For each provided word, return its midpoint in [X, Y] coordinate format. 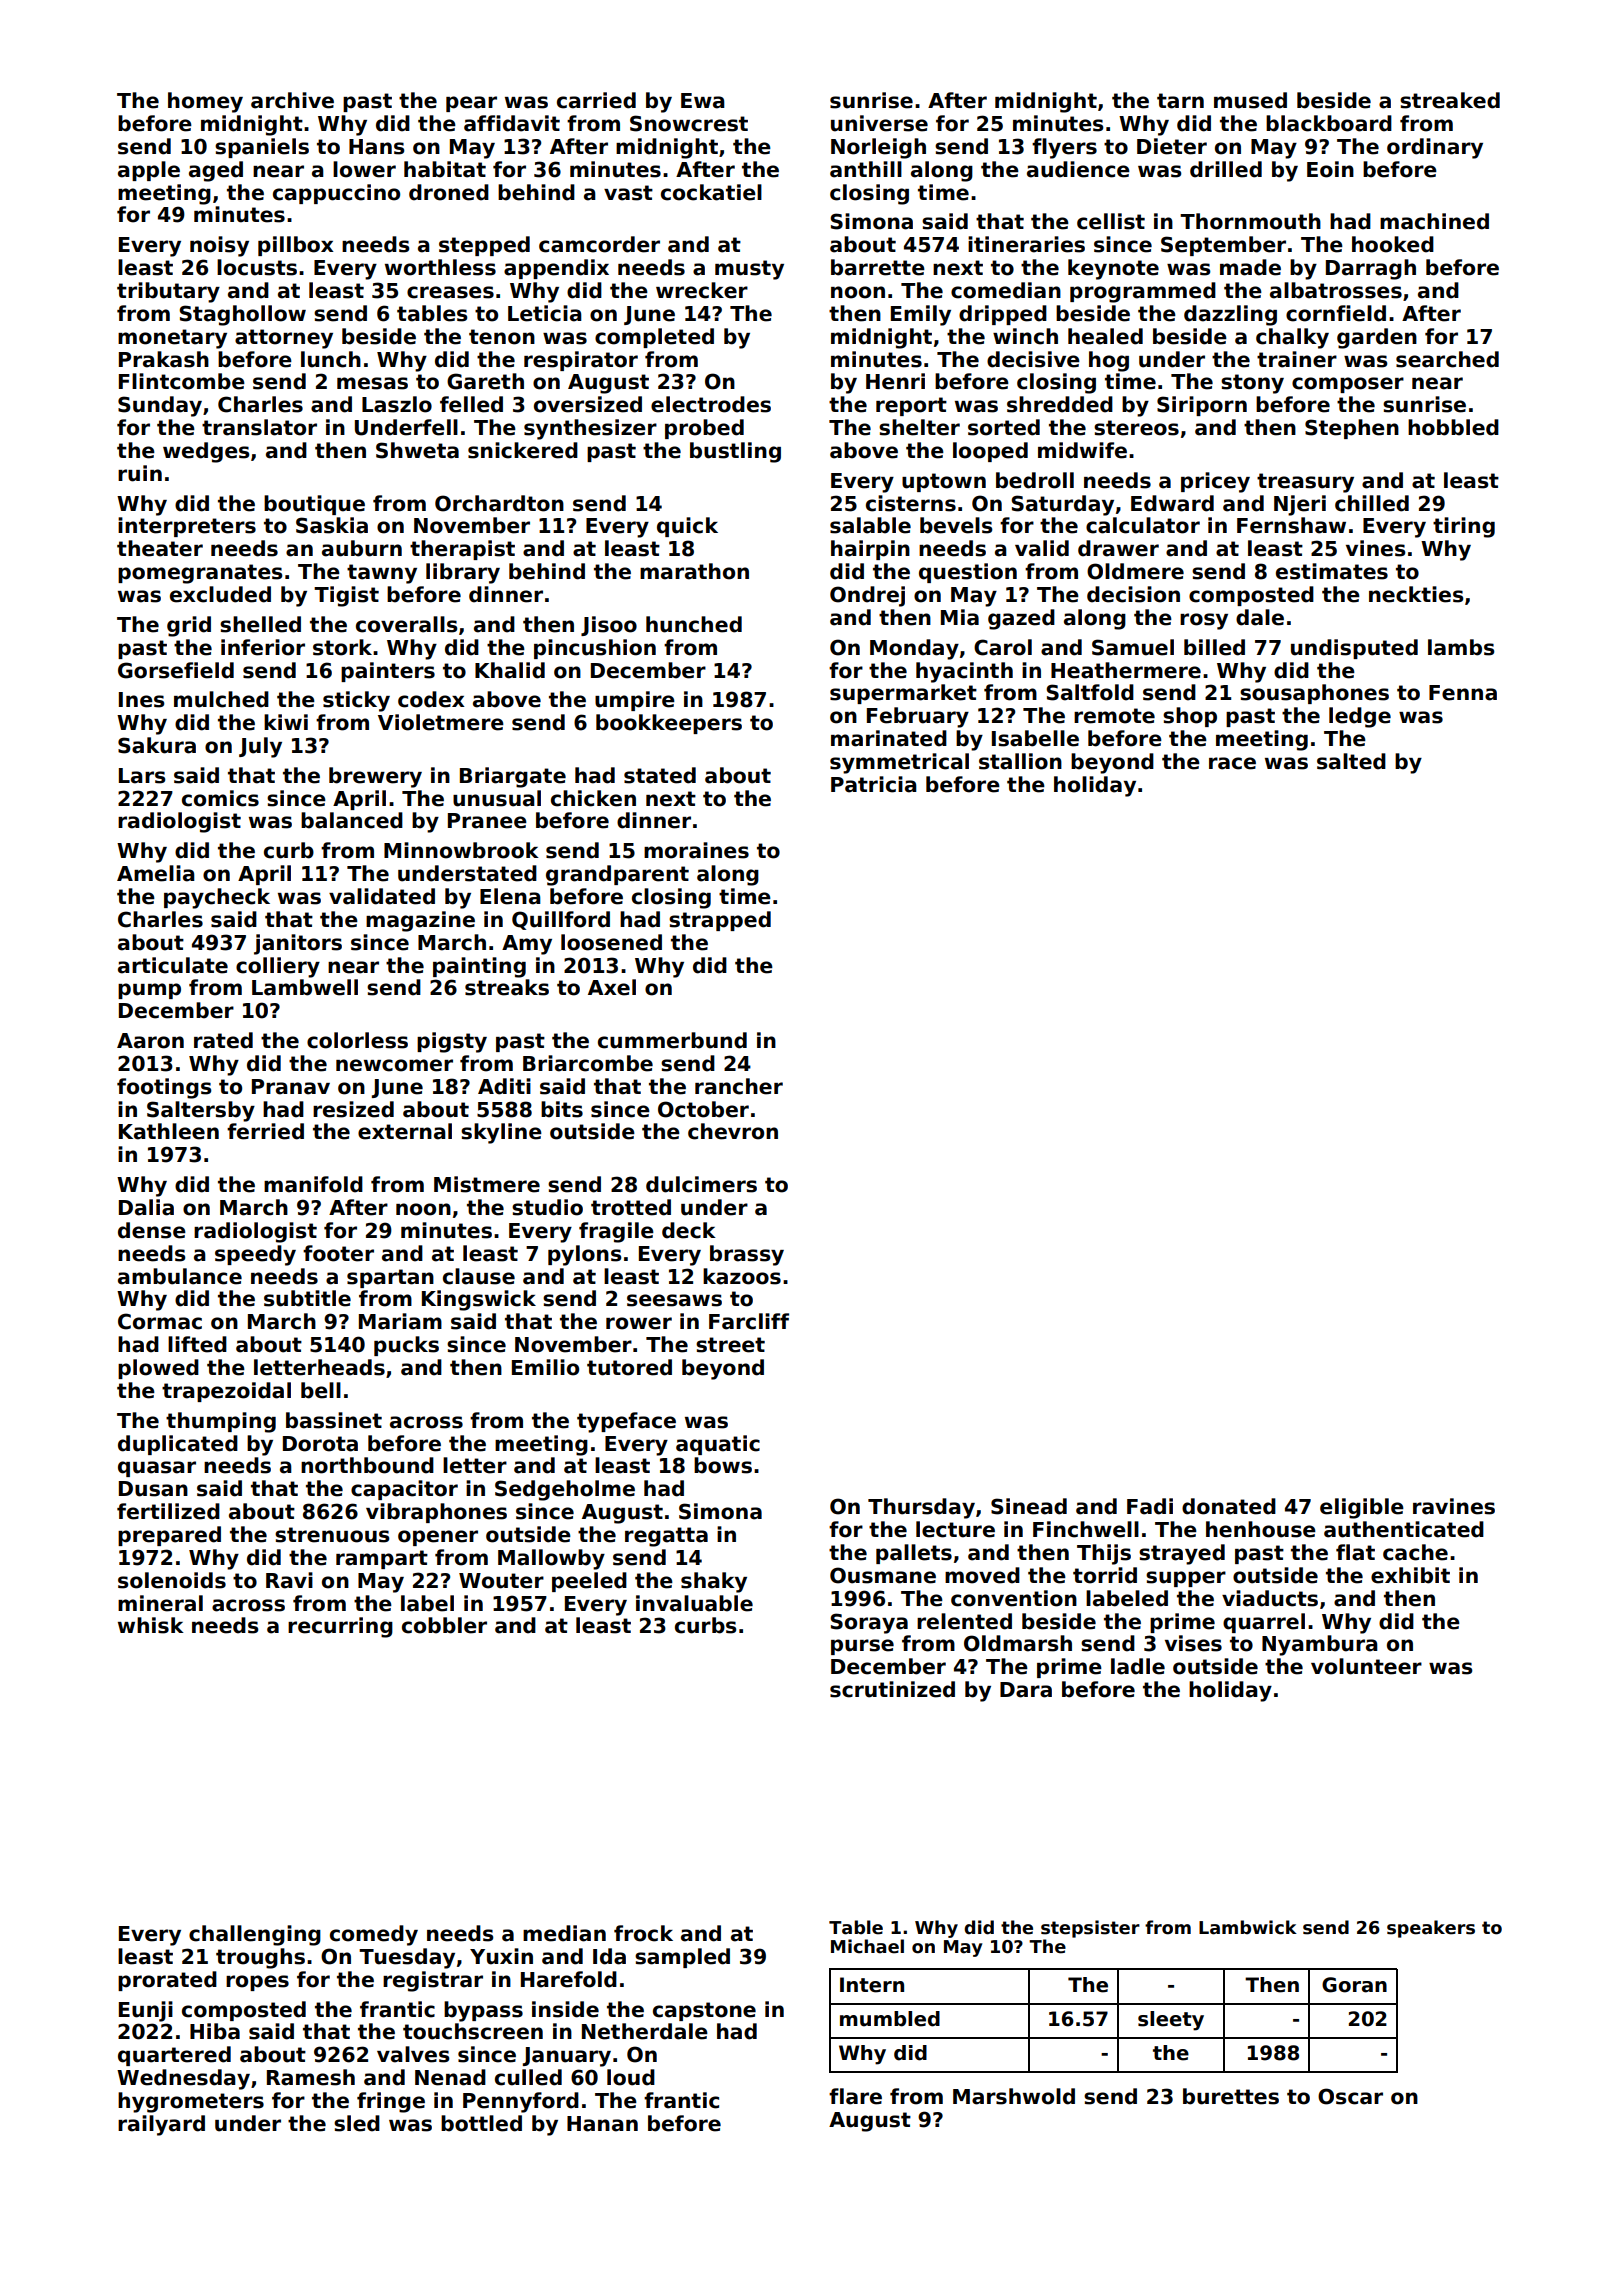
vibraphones [436, 1513]
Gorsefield [176, 670]
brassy [747, 1255]
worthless [440, 267]
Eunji [146, 2011]
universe [879, 123]
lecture [955, 1529]
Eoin [1330, 169]
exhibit [1410, 1575]
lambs [1461, 647]
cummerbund [672, 1040]
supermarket [903, 694]
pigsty [452, 1042]
